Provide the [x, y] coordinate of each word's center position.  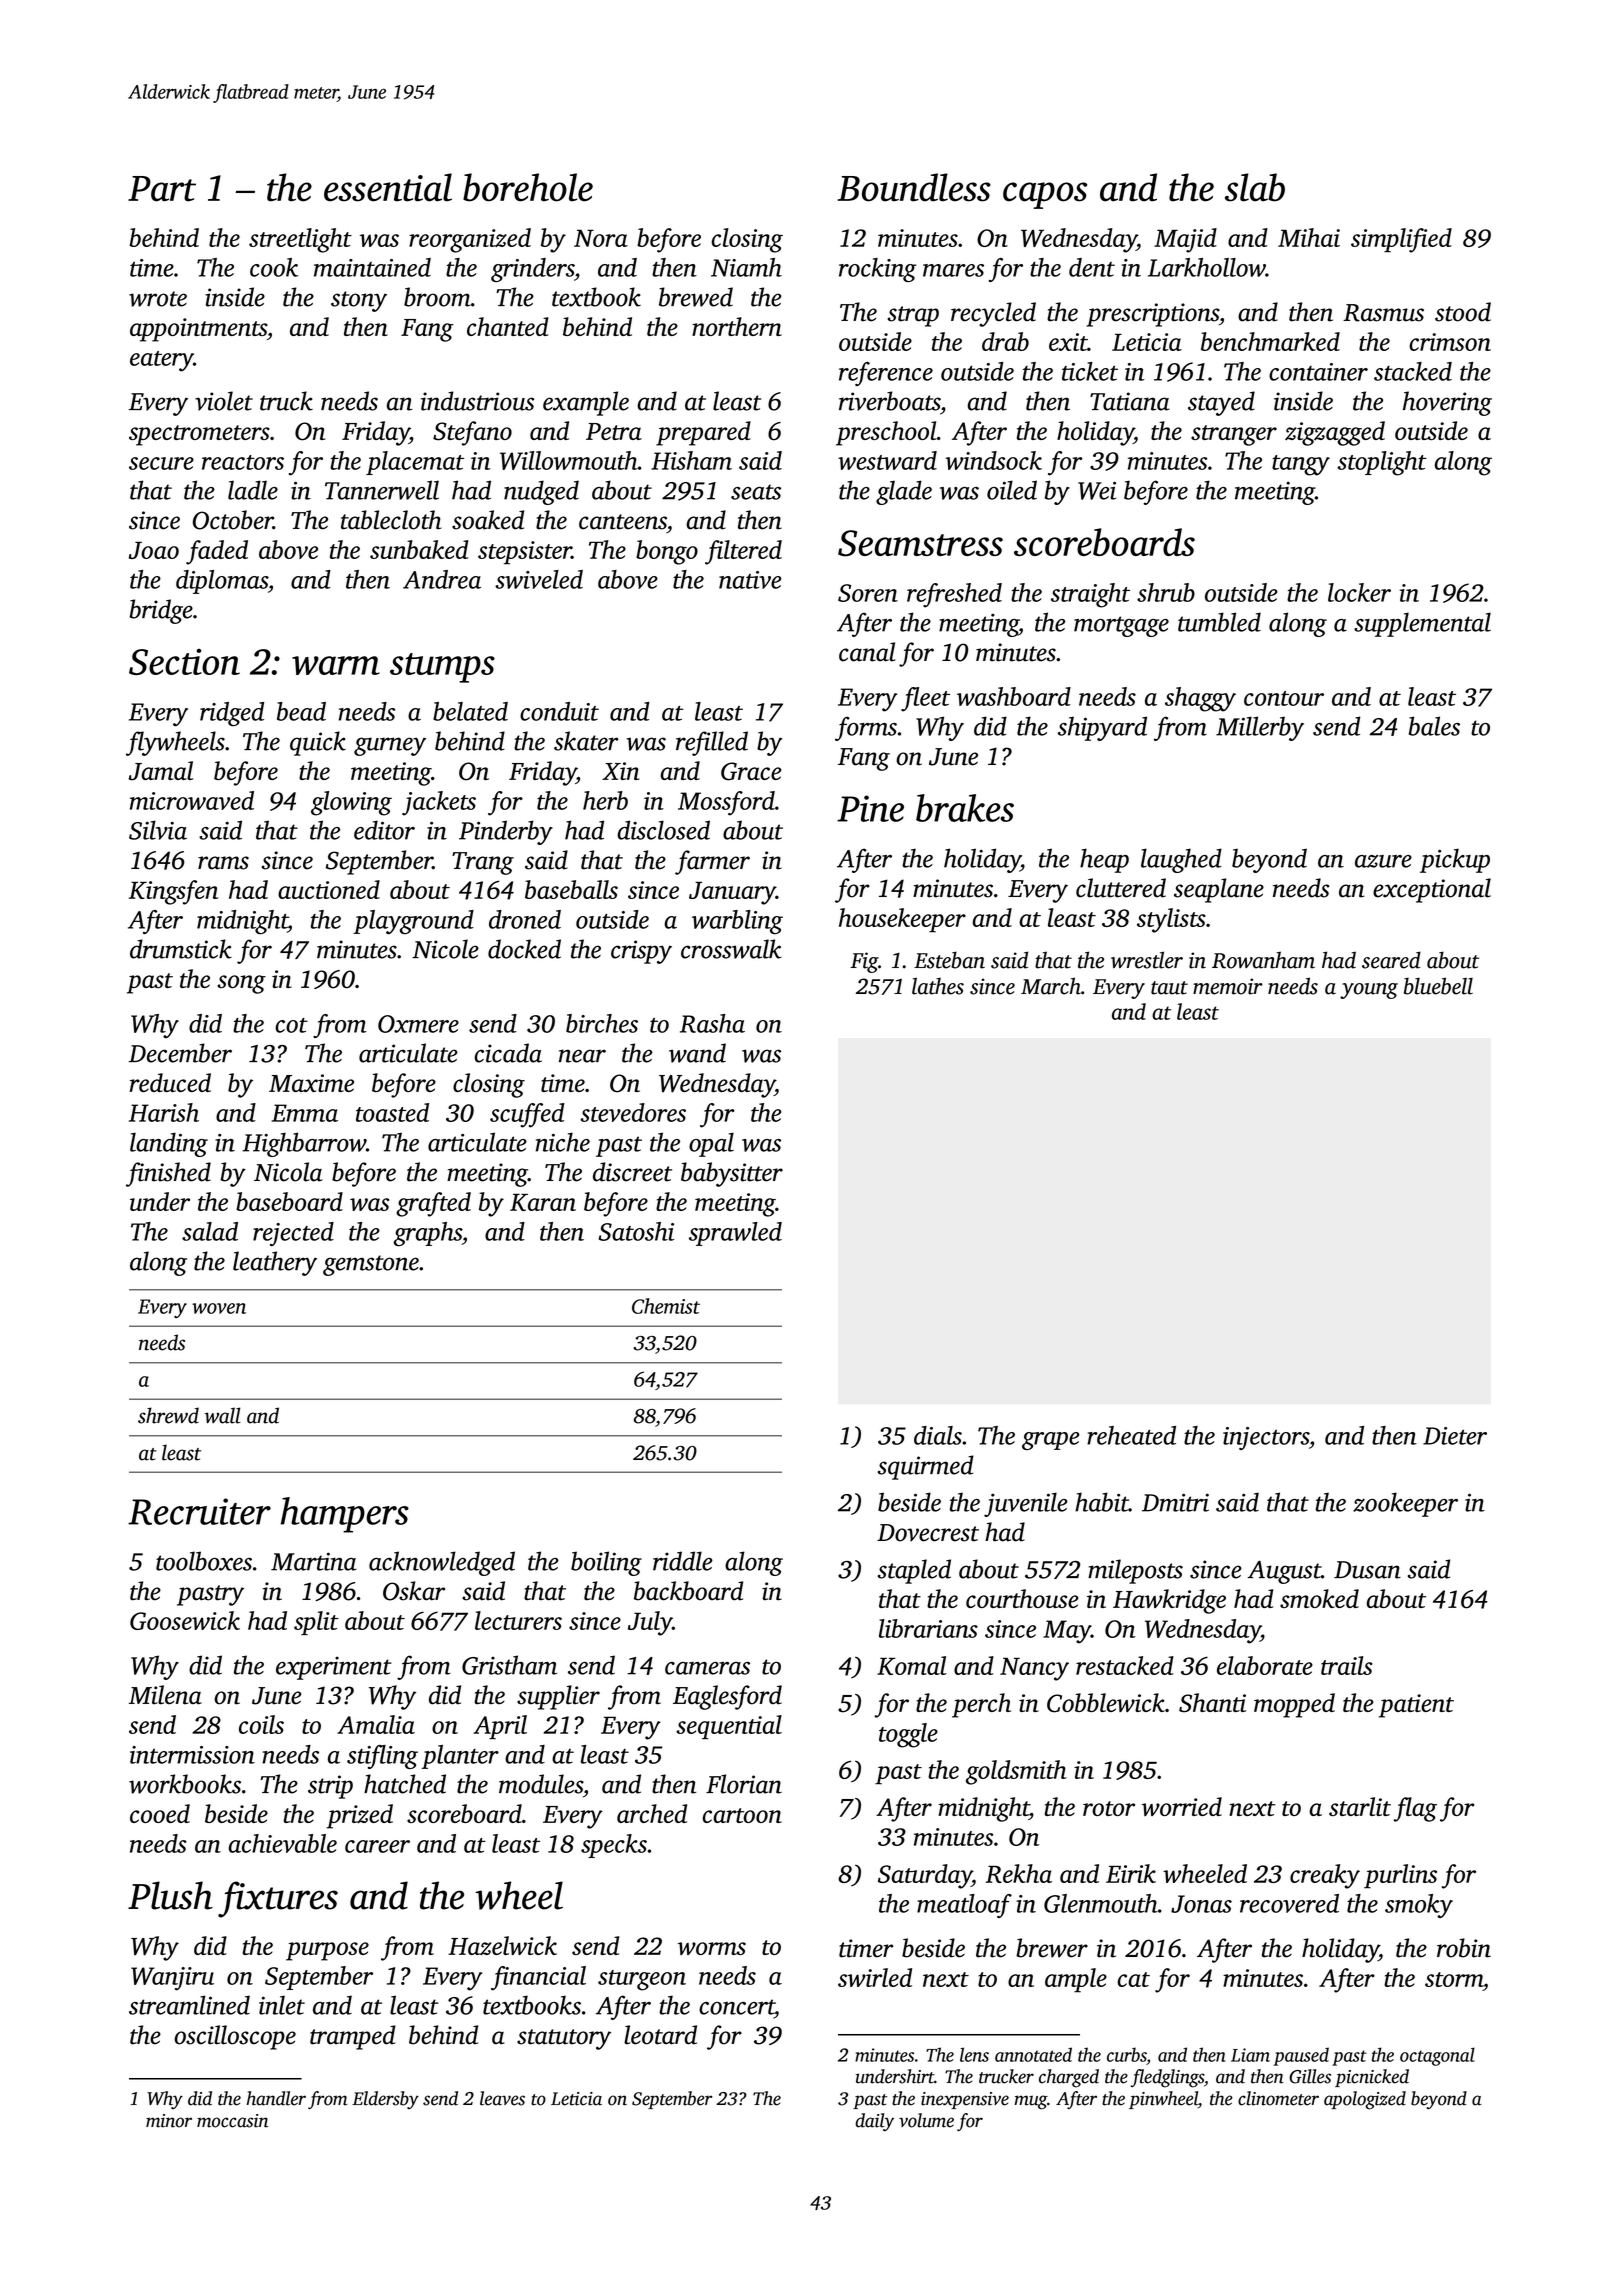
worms [712, 1948]
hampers [345, 1515]
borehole [528, 187]
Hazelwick [502, 1946]
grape [1051, 1441]
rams [223, 863]
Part [162, 189]
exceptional [1432, 890]
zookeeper [1405, 1504]
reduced [170, 1082]
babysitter [732, 1174]
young [1369, 991]
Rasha [712, 1023]
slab [1255, 187]
